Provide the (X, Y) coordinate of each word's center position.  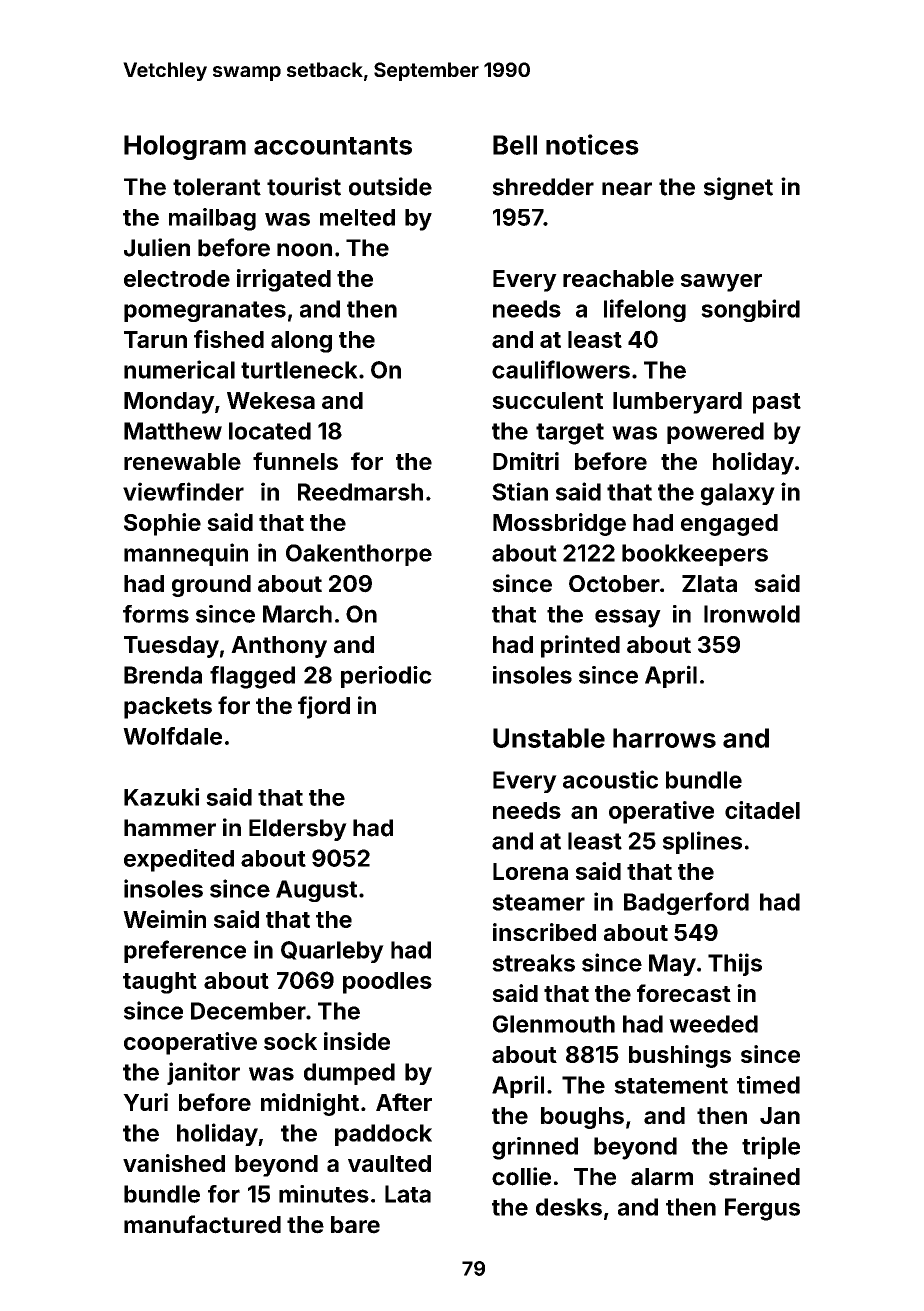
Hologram (185, 147)
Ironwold (752, 614)
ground (211, 586)
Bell (515, 145)
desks (569, 1207)
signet (738, 188)
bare (355, 1225)
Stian (520, 491)
